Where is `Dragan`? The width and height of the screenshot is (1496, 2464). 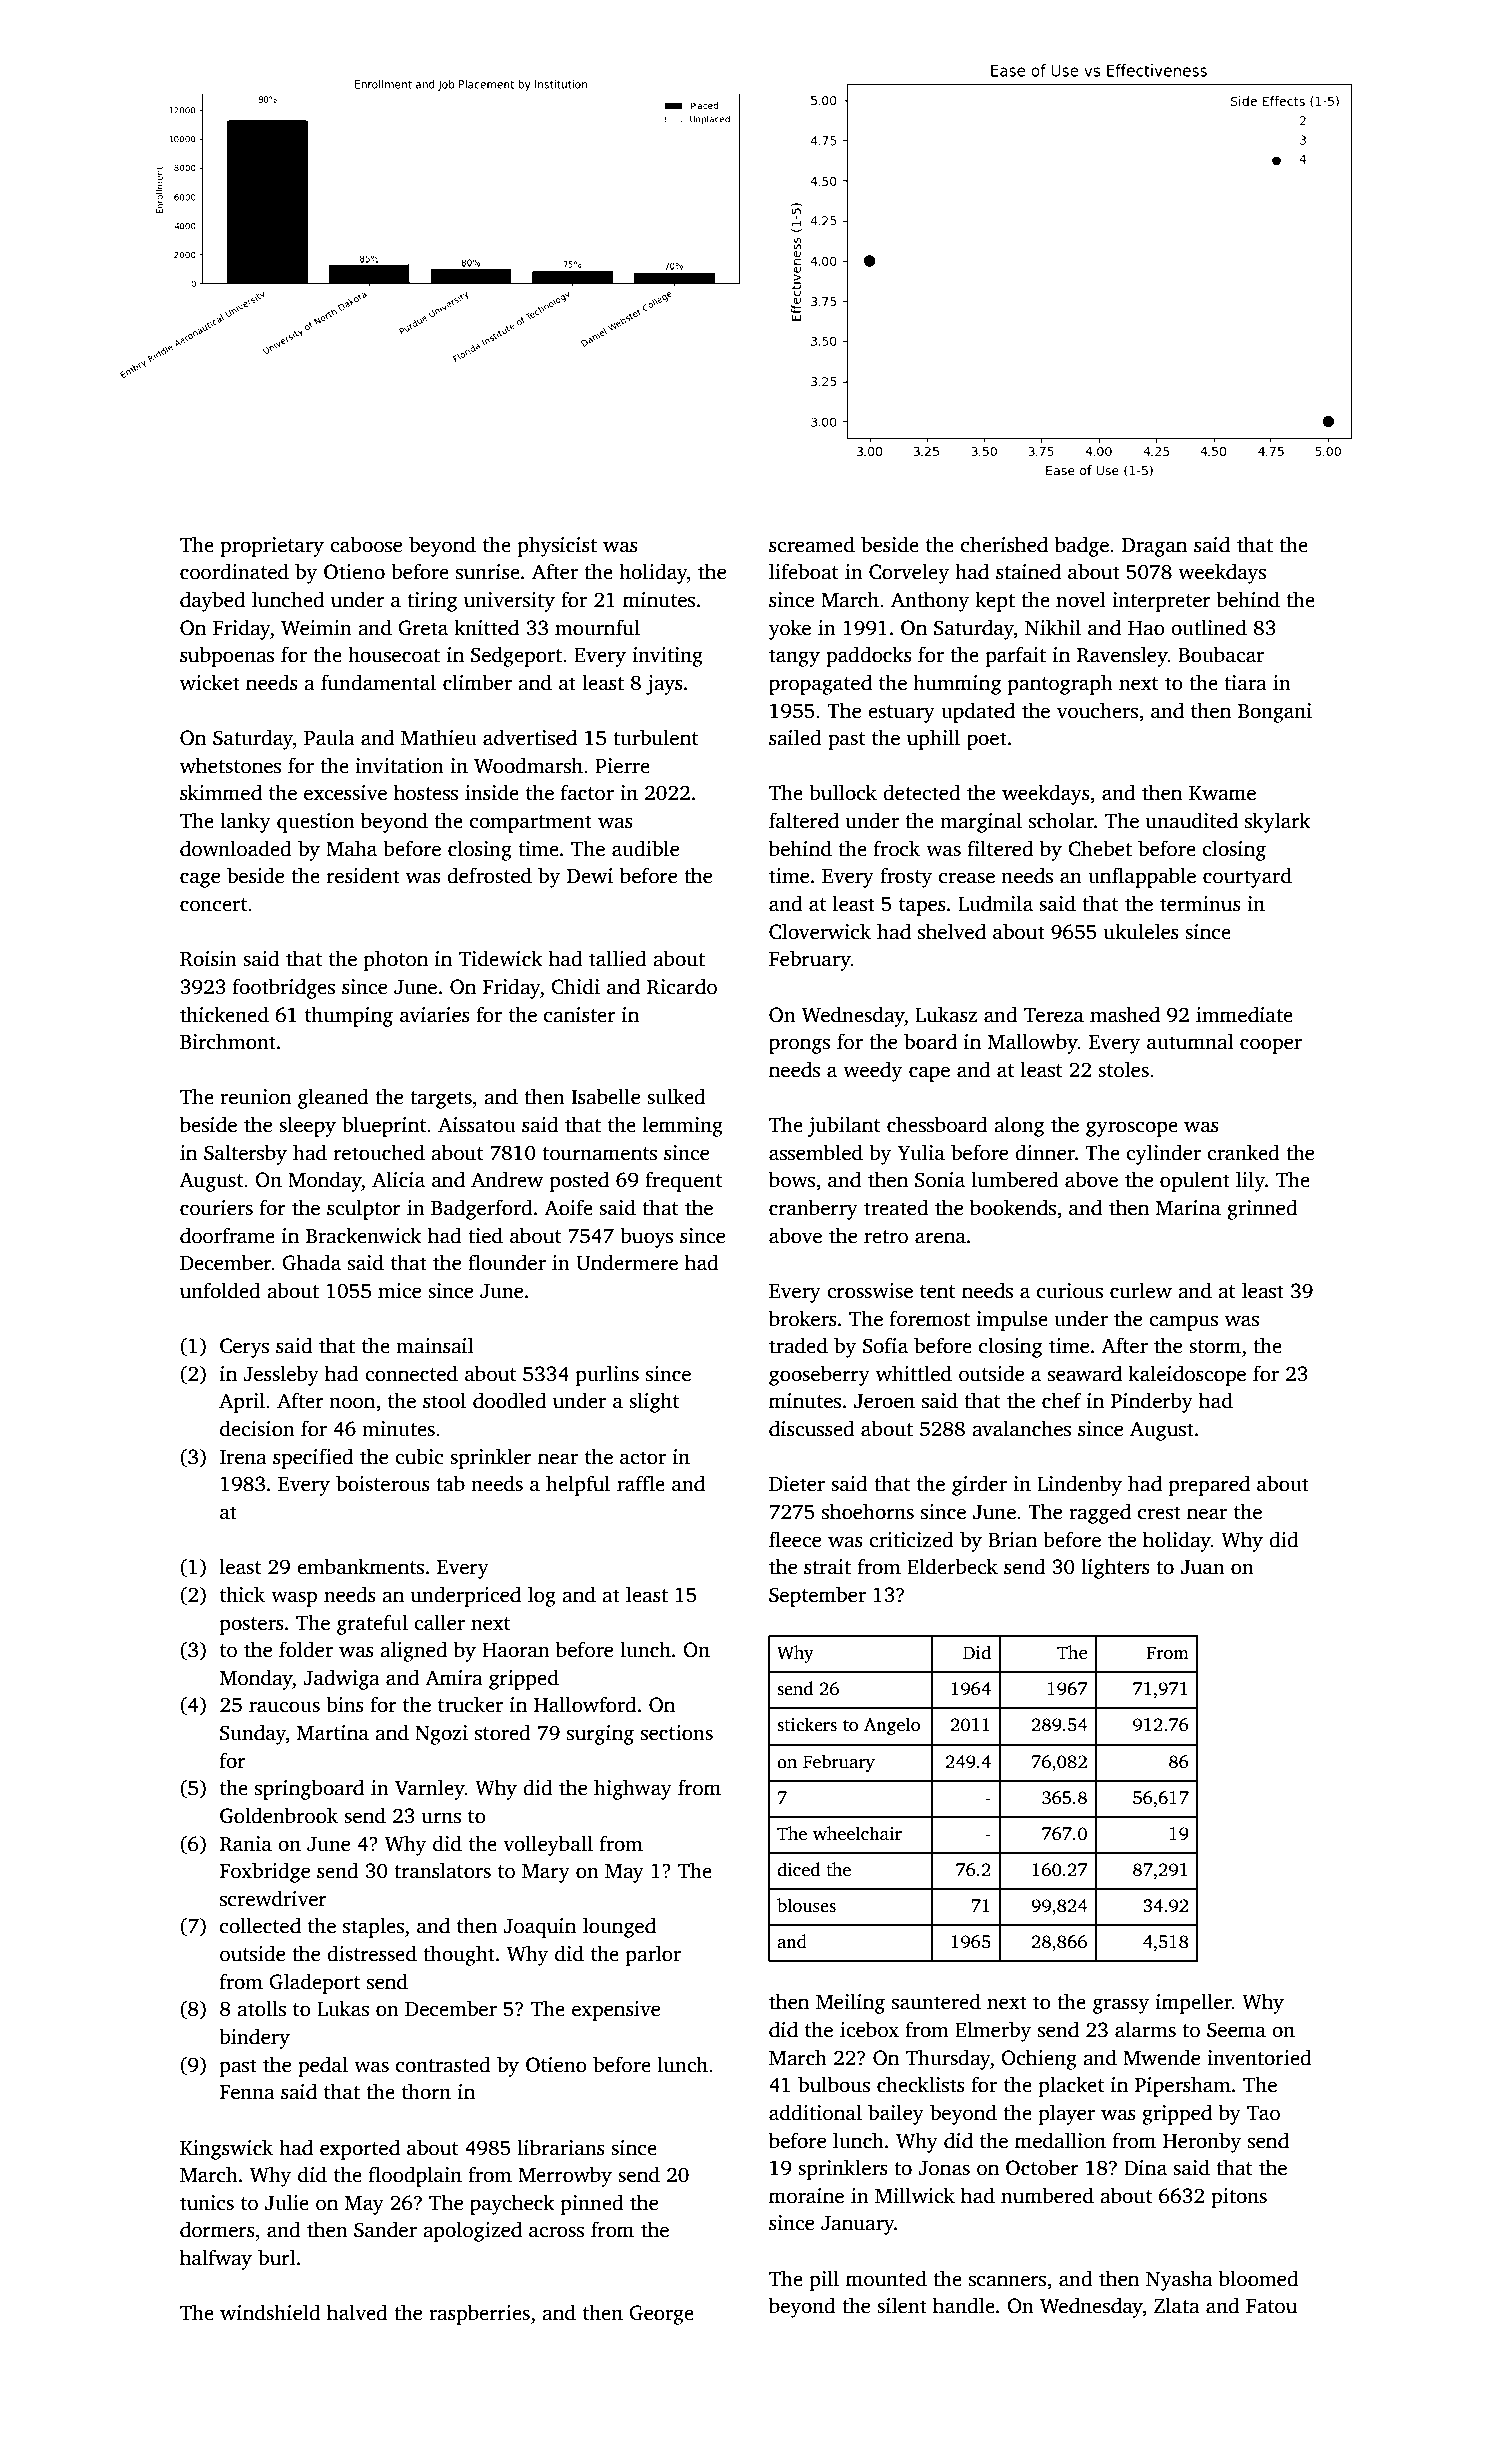 Dragan is located at coordinates (1154, 547).
